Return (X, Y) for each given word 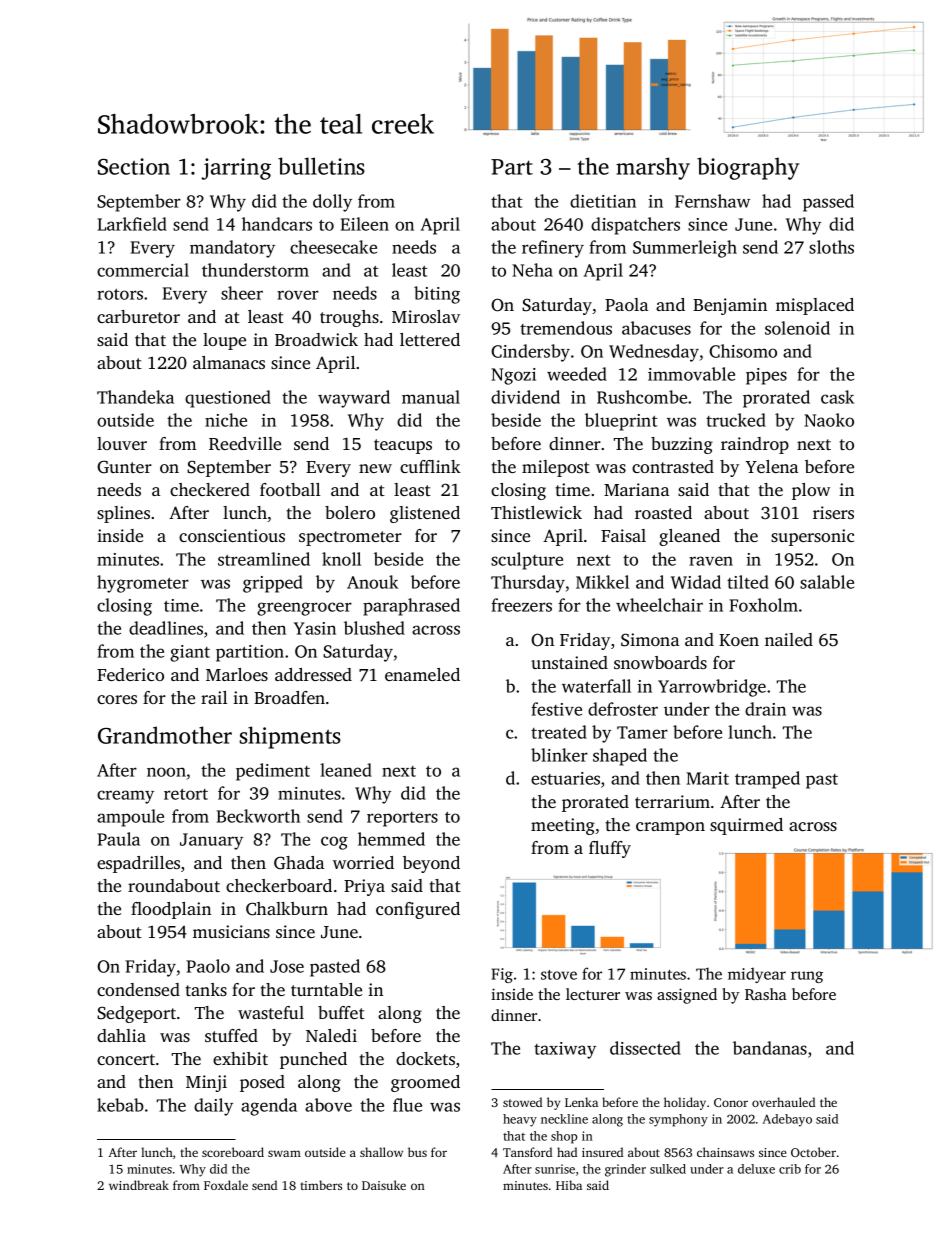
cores (117, 699)
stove (559, 975)
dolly (332, 203)
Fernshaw (712, 201)
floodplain (171, 910)
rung (807, 977)
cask (837, 397)
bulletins (321, 166)
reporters (402, 819)
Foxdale (226, 1185)
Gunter (124, 467)
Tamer (642, 732)
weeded (577, 374)
